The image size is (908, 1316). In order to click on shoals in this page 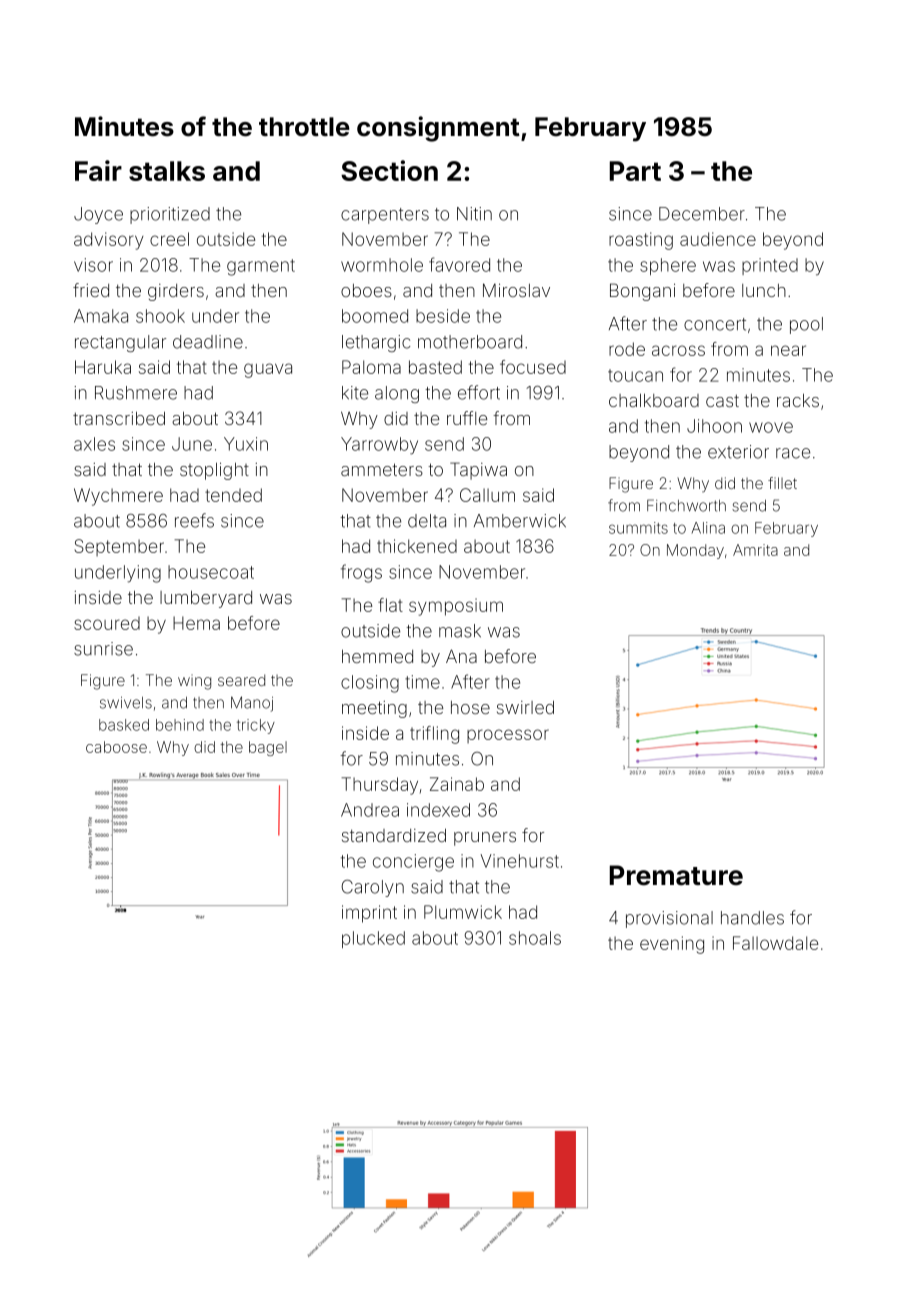, I will do `click(535, 938)`.
